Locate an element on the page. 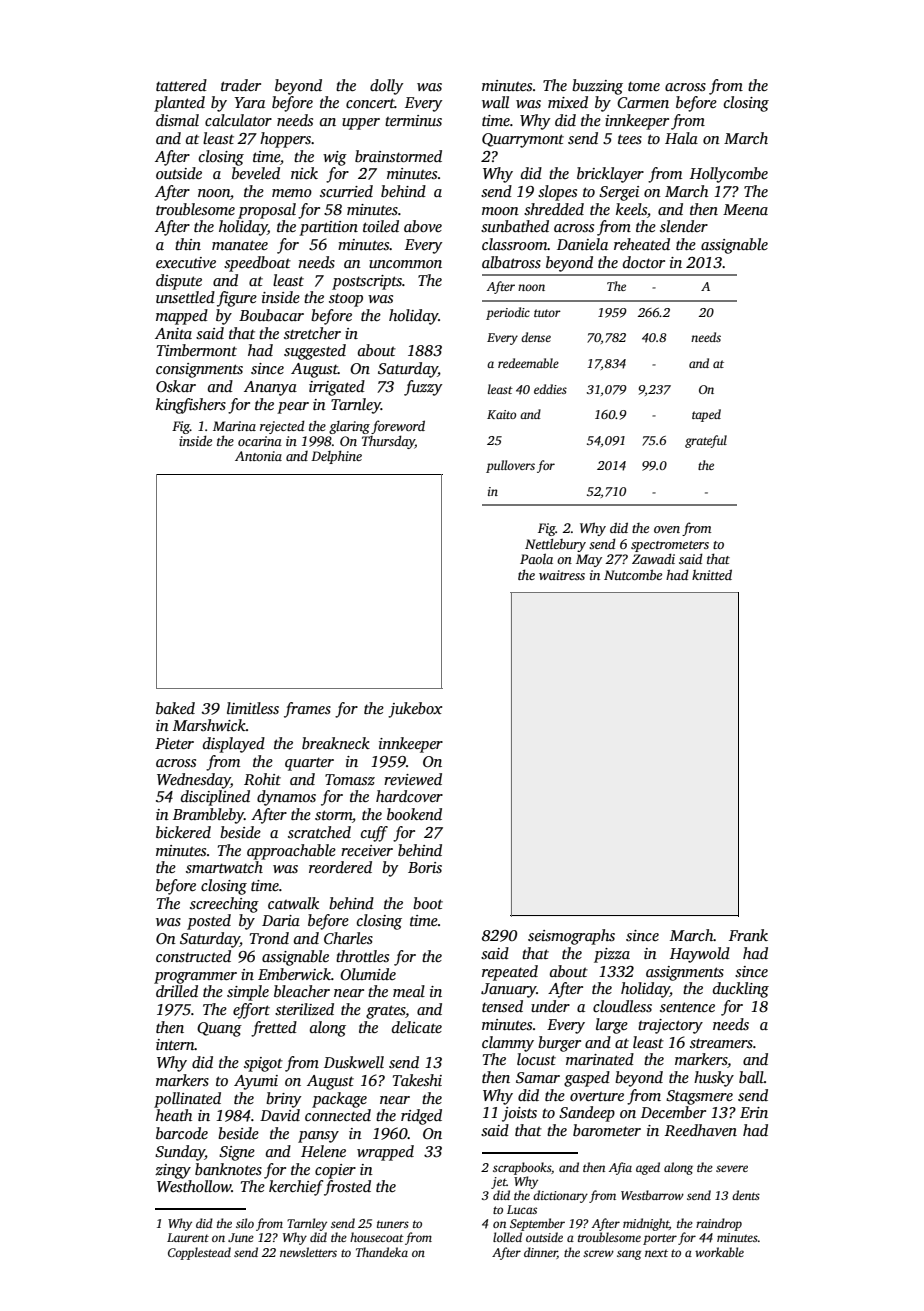  thin is located at coordinates (188, 244).
